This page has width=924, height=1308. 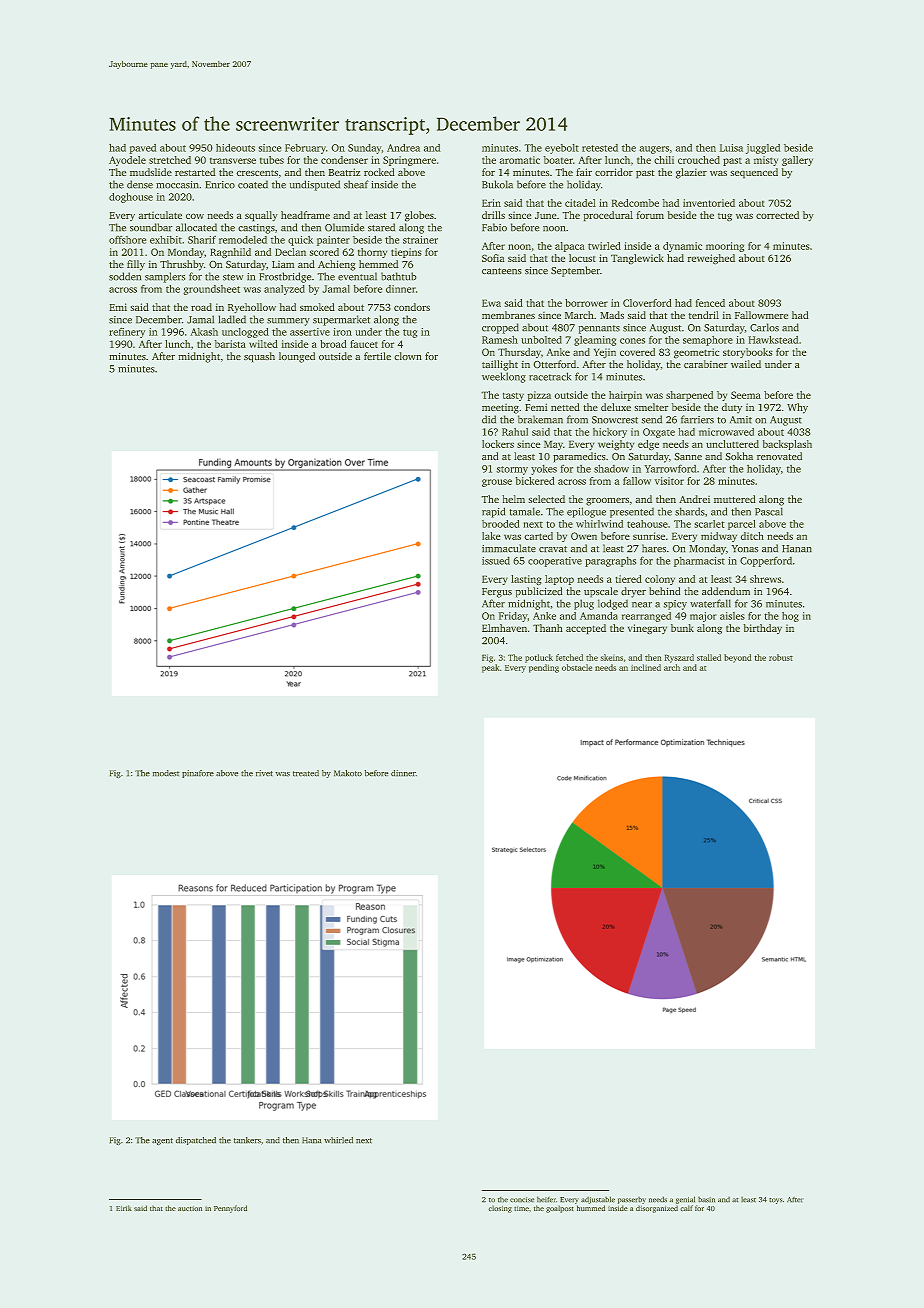 What do you see at coordinates (709, 657) in the page?
I see `stalled` at bounding box center [709, 657].
